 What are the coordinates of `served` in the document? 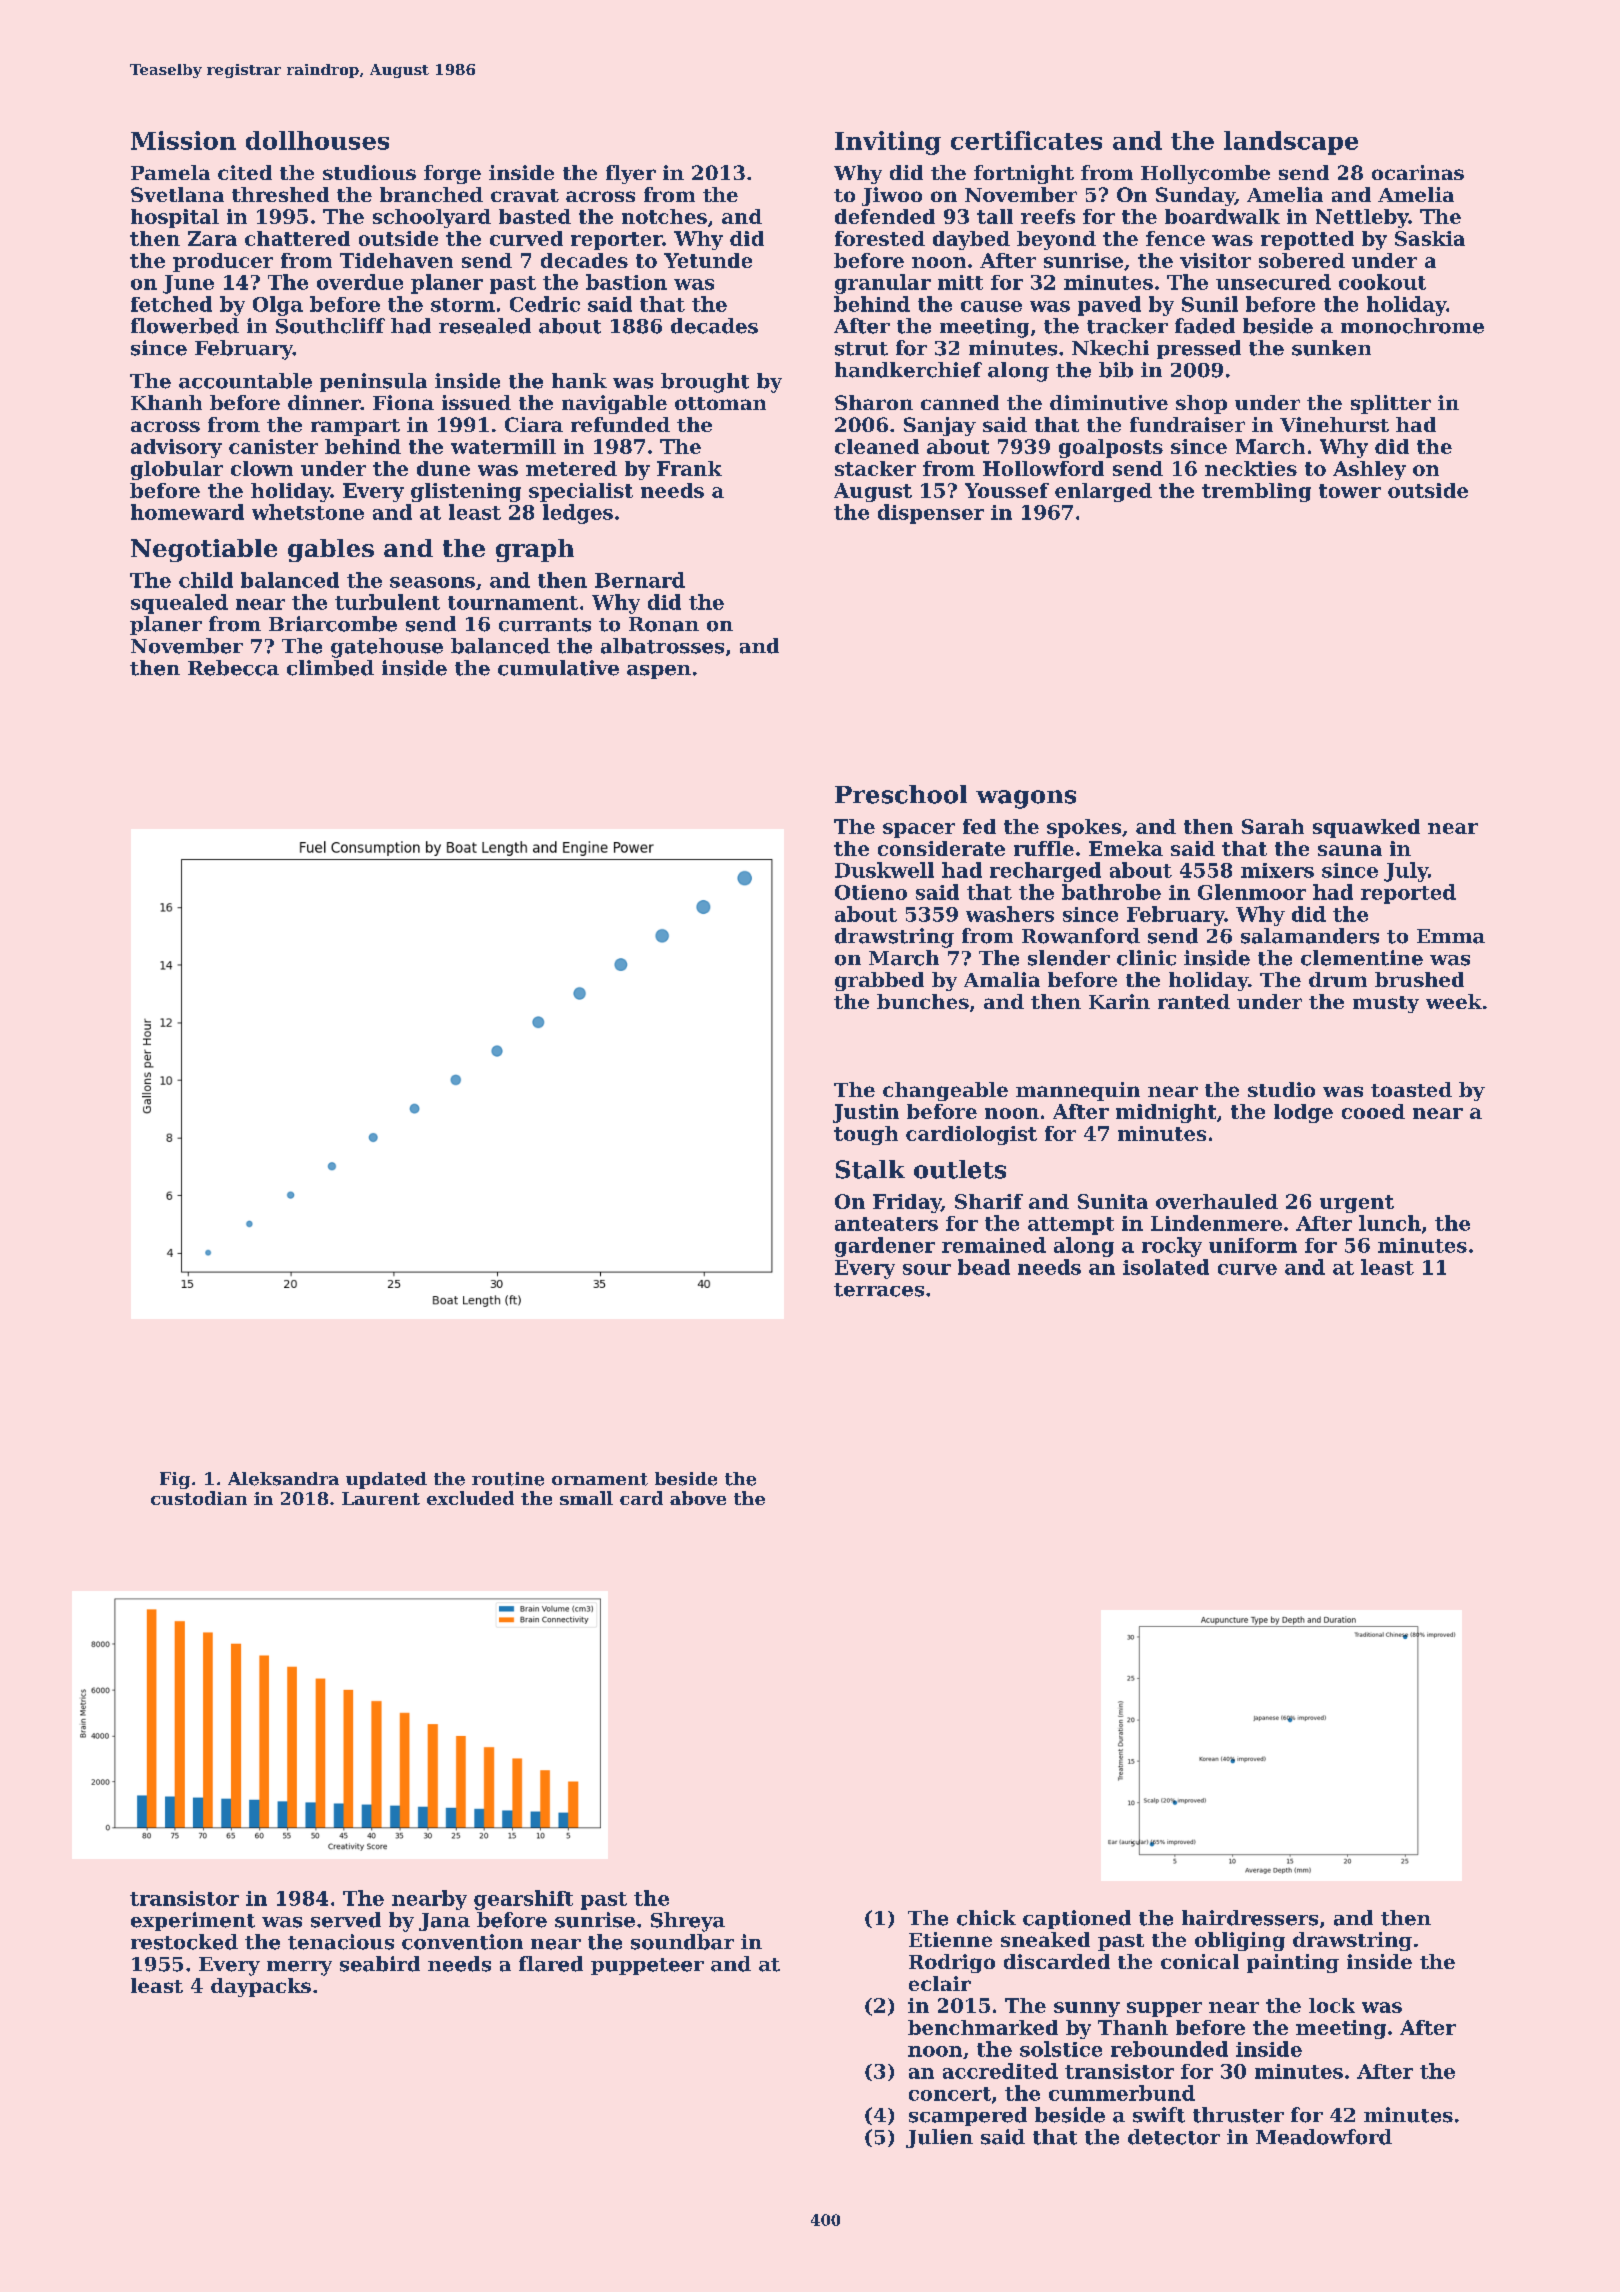 It's located at (346, 1920).
